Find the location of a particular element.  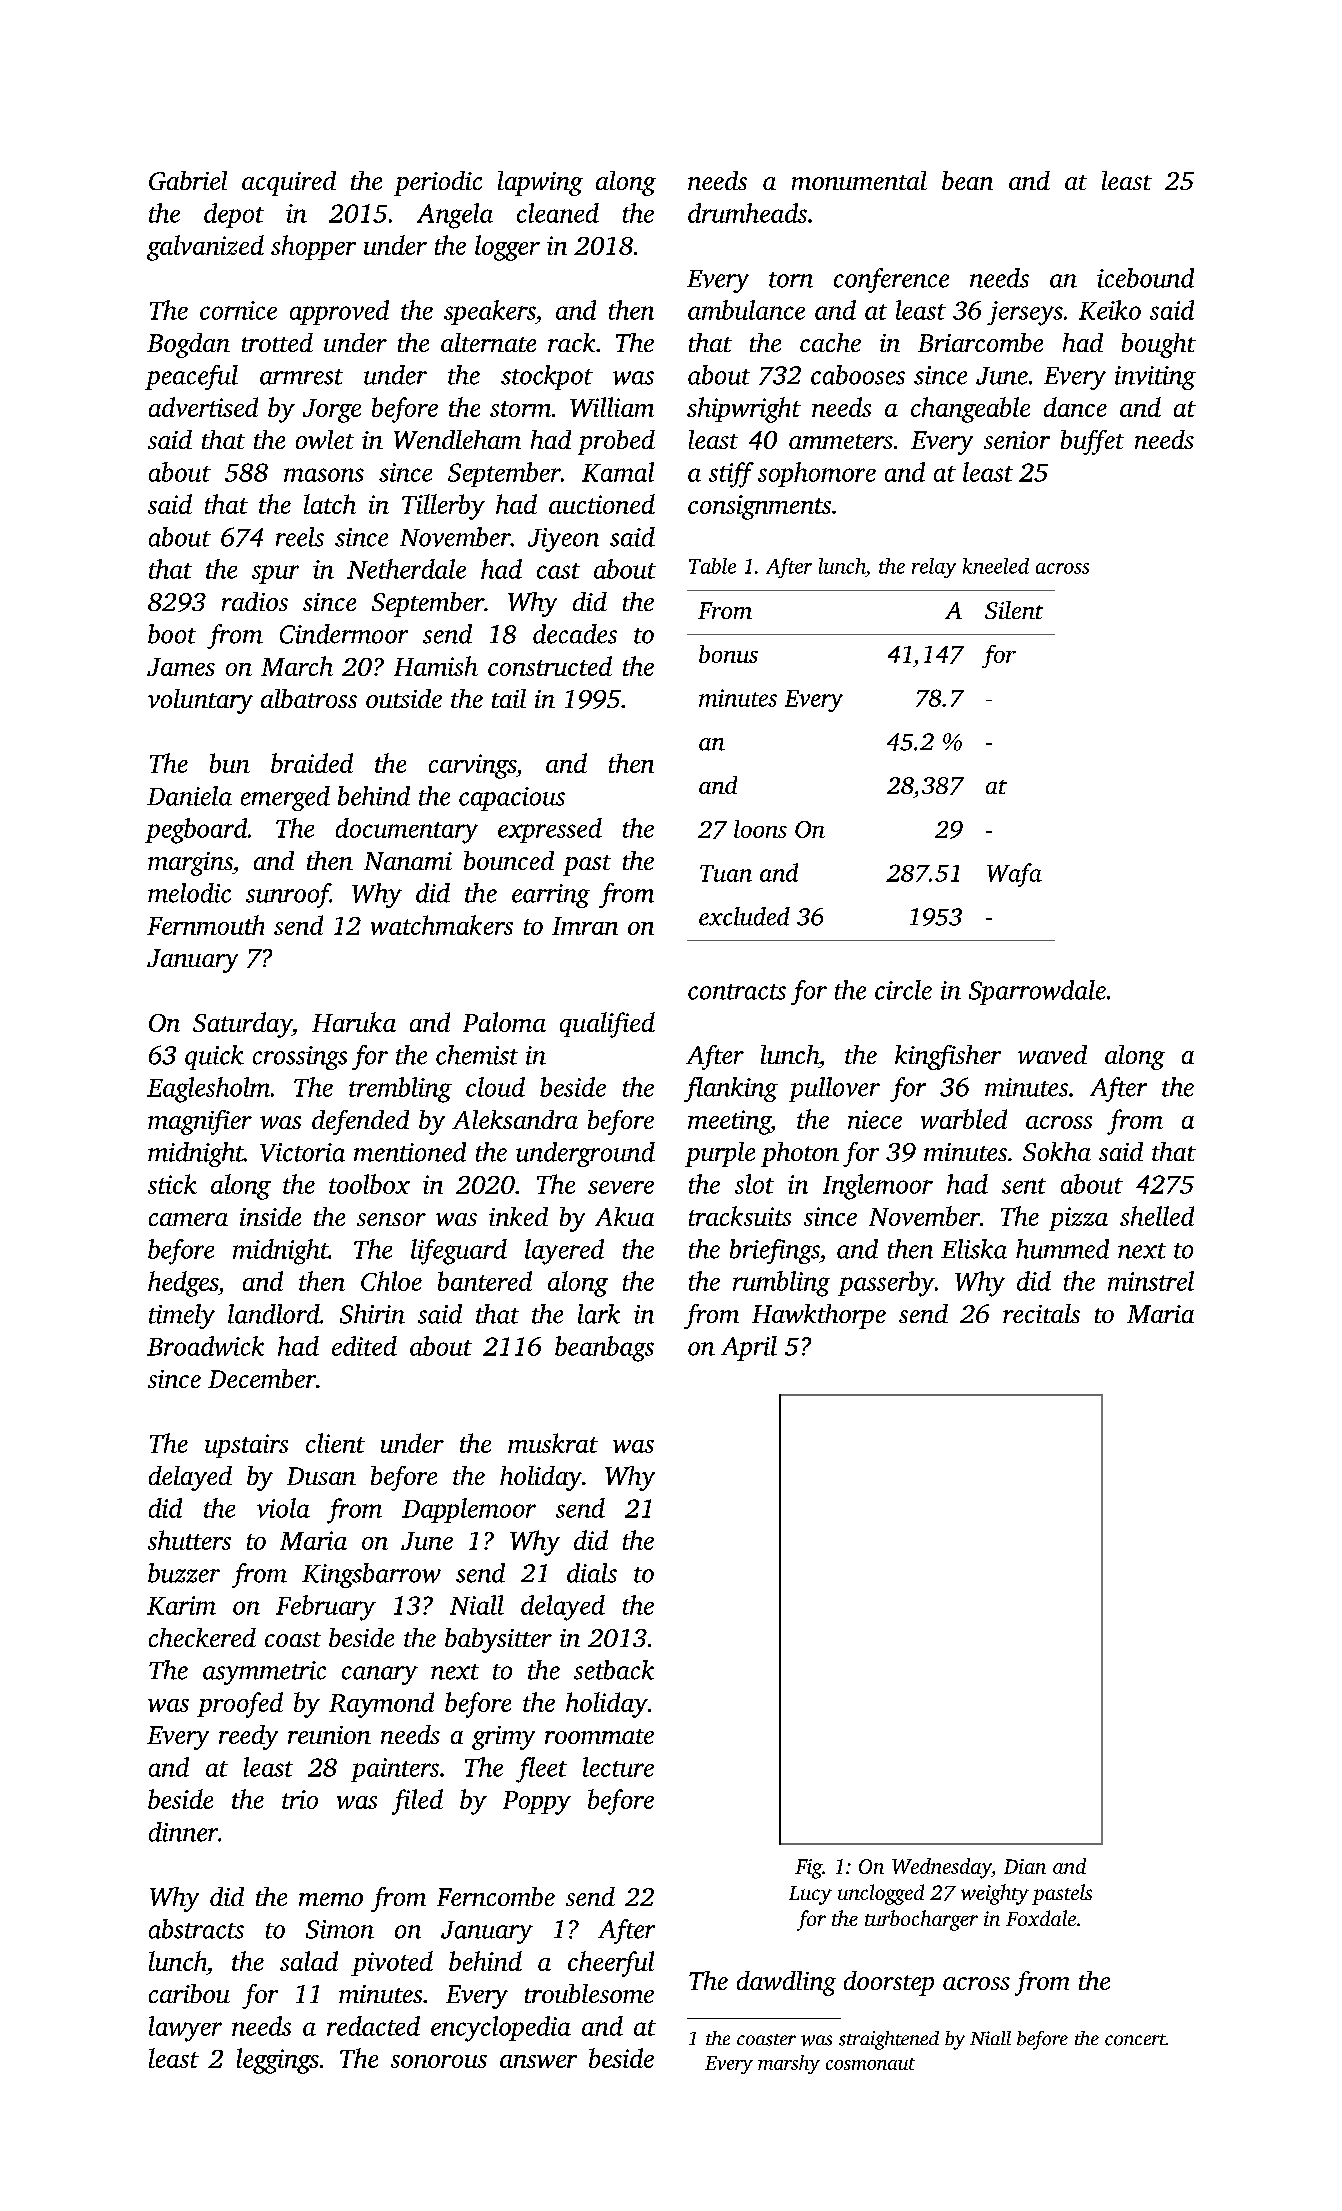

inviting is located at coordinates (1155, 378).
